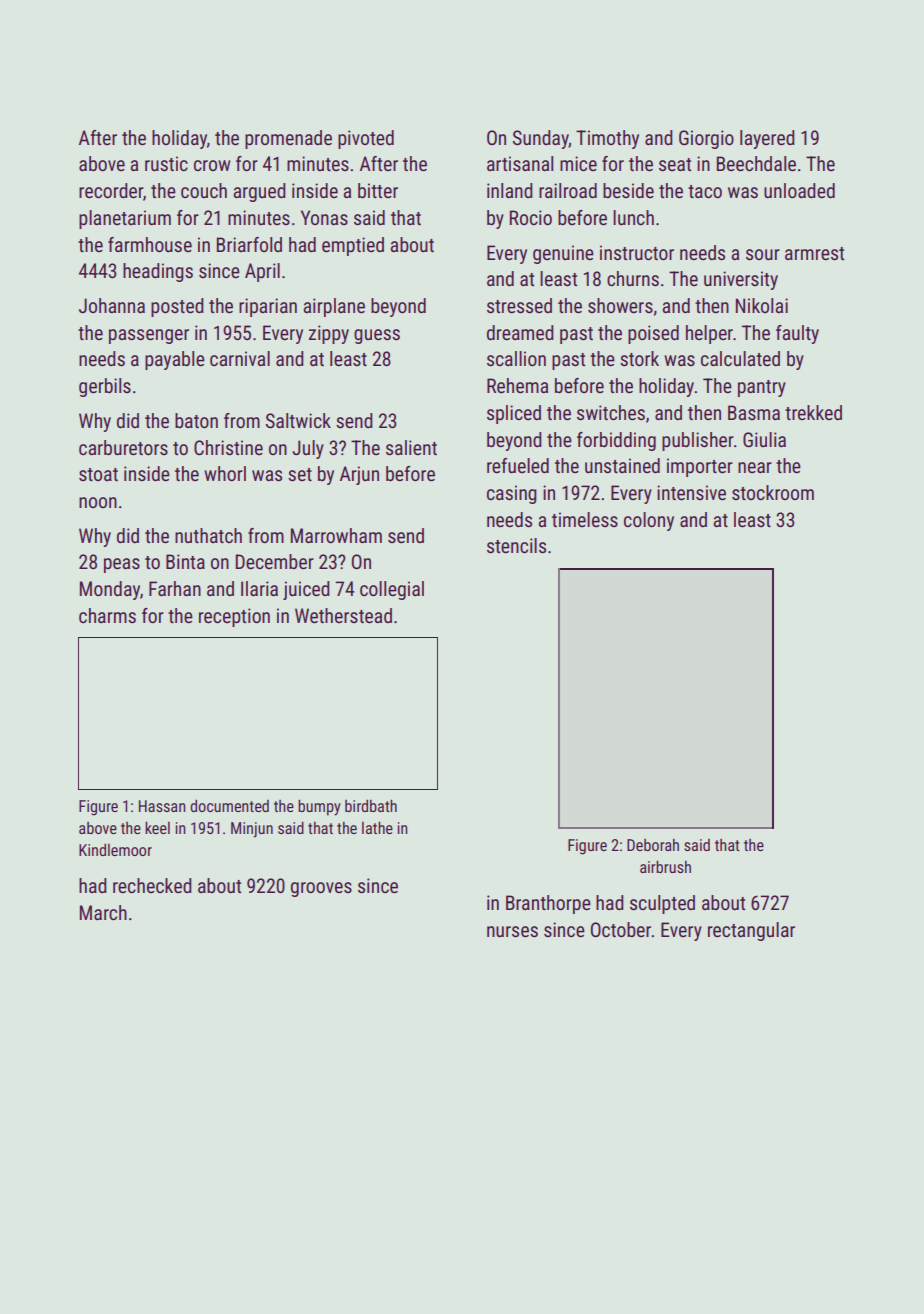 The height and width of the image is (1314, 924). What do you see at coordinates (158, 272) in the image?
I see `headings` at bounding box center [158, 272].
